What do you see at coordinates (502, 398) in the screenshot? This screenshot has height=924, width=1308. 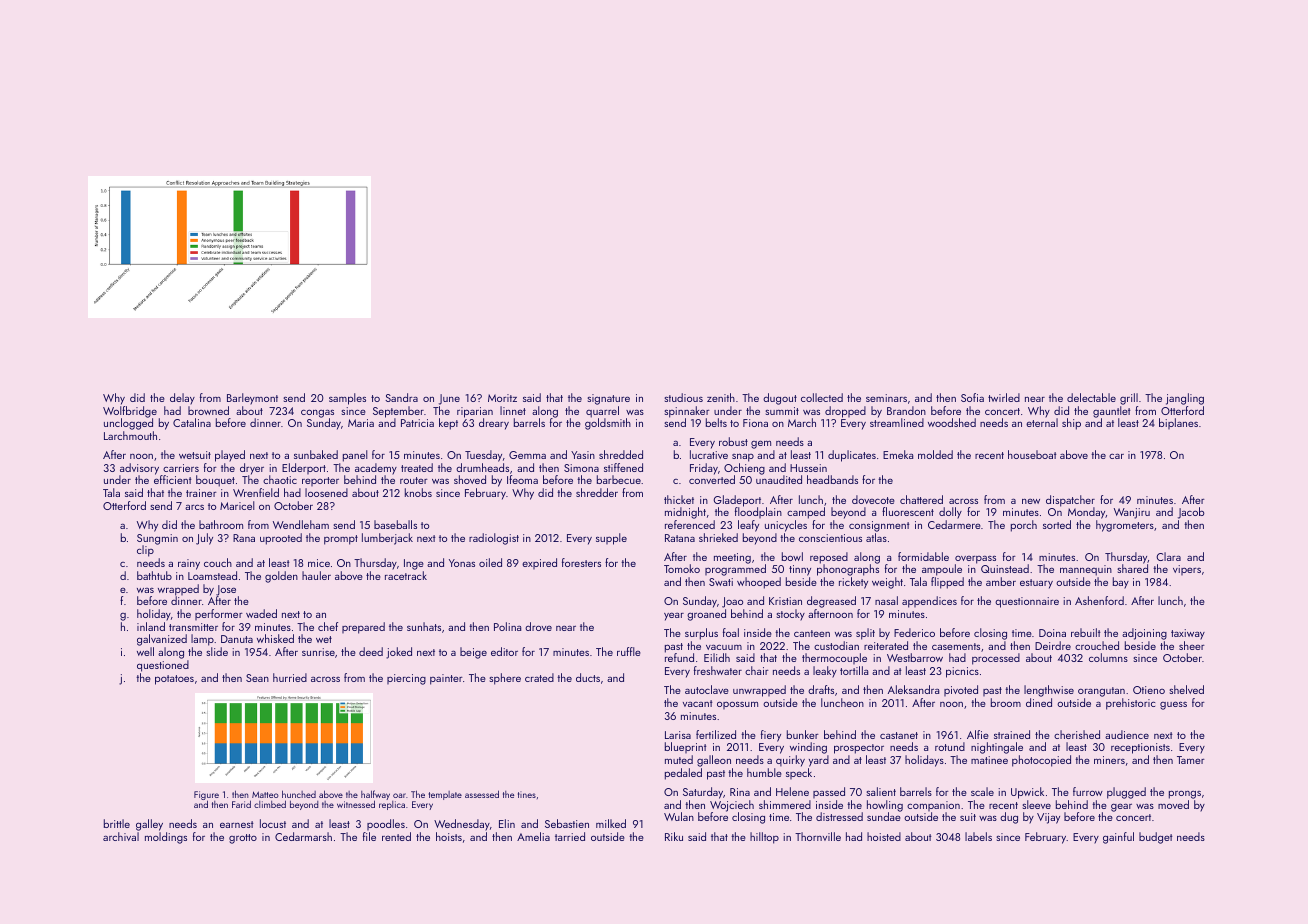 I see `Moritz` at bounding box center [502, 398].
